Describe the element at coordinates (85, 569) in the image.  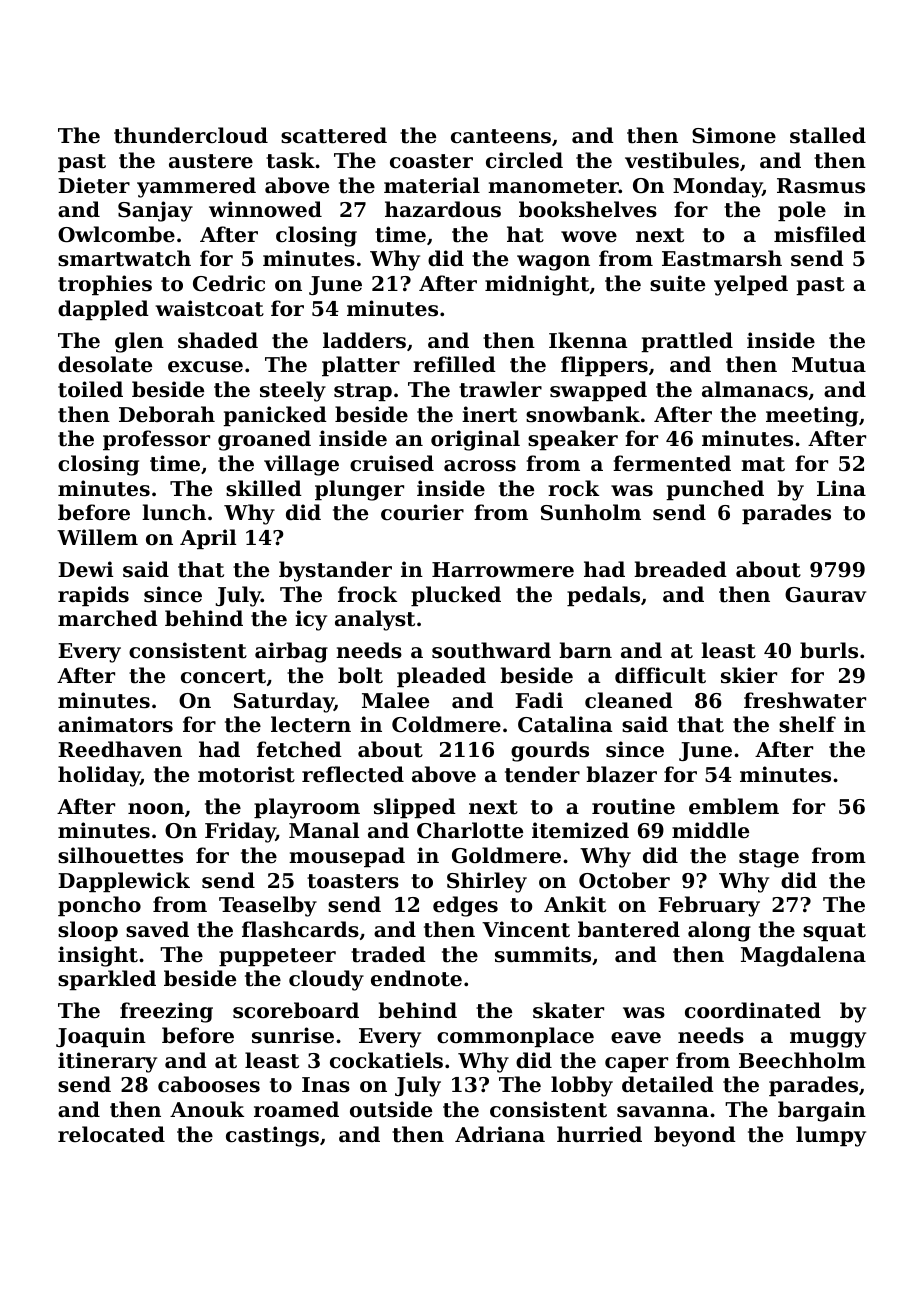
I see `Dewi` at that location.
